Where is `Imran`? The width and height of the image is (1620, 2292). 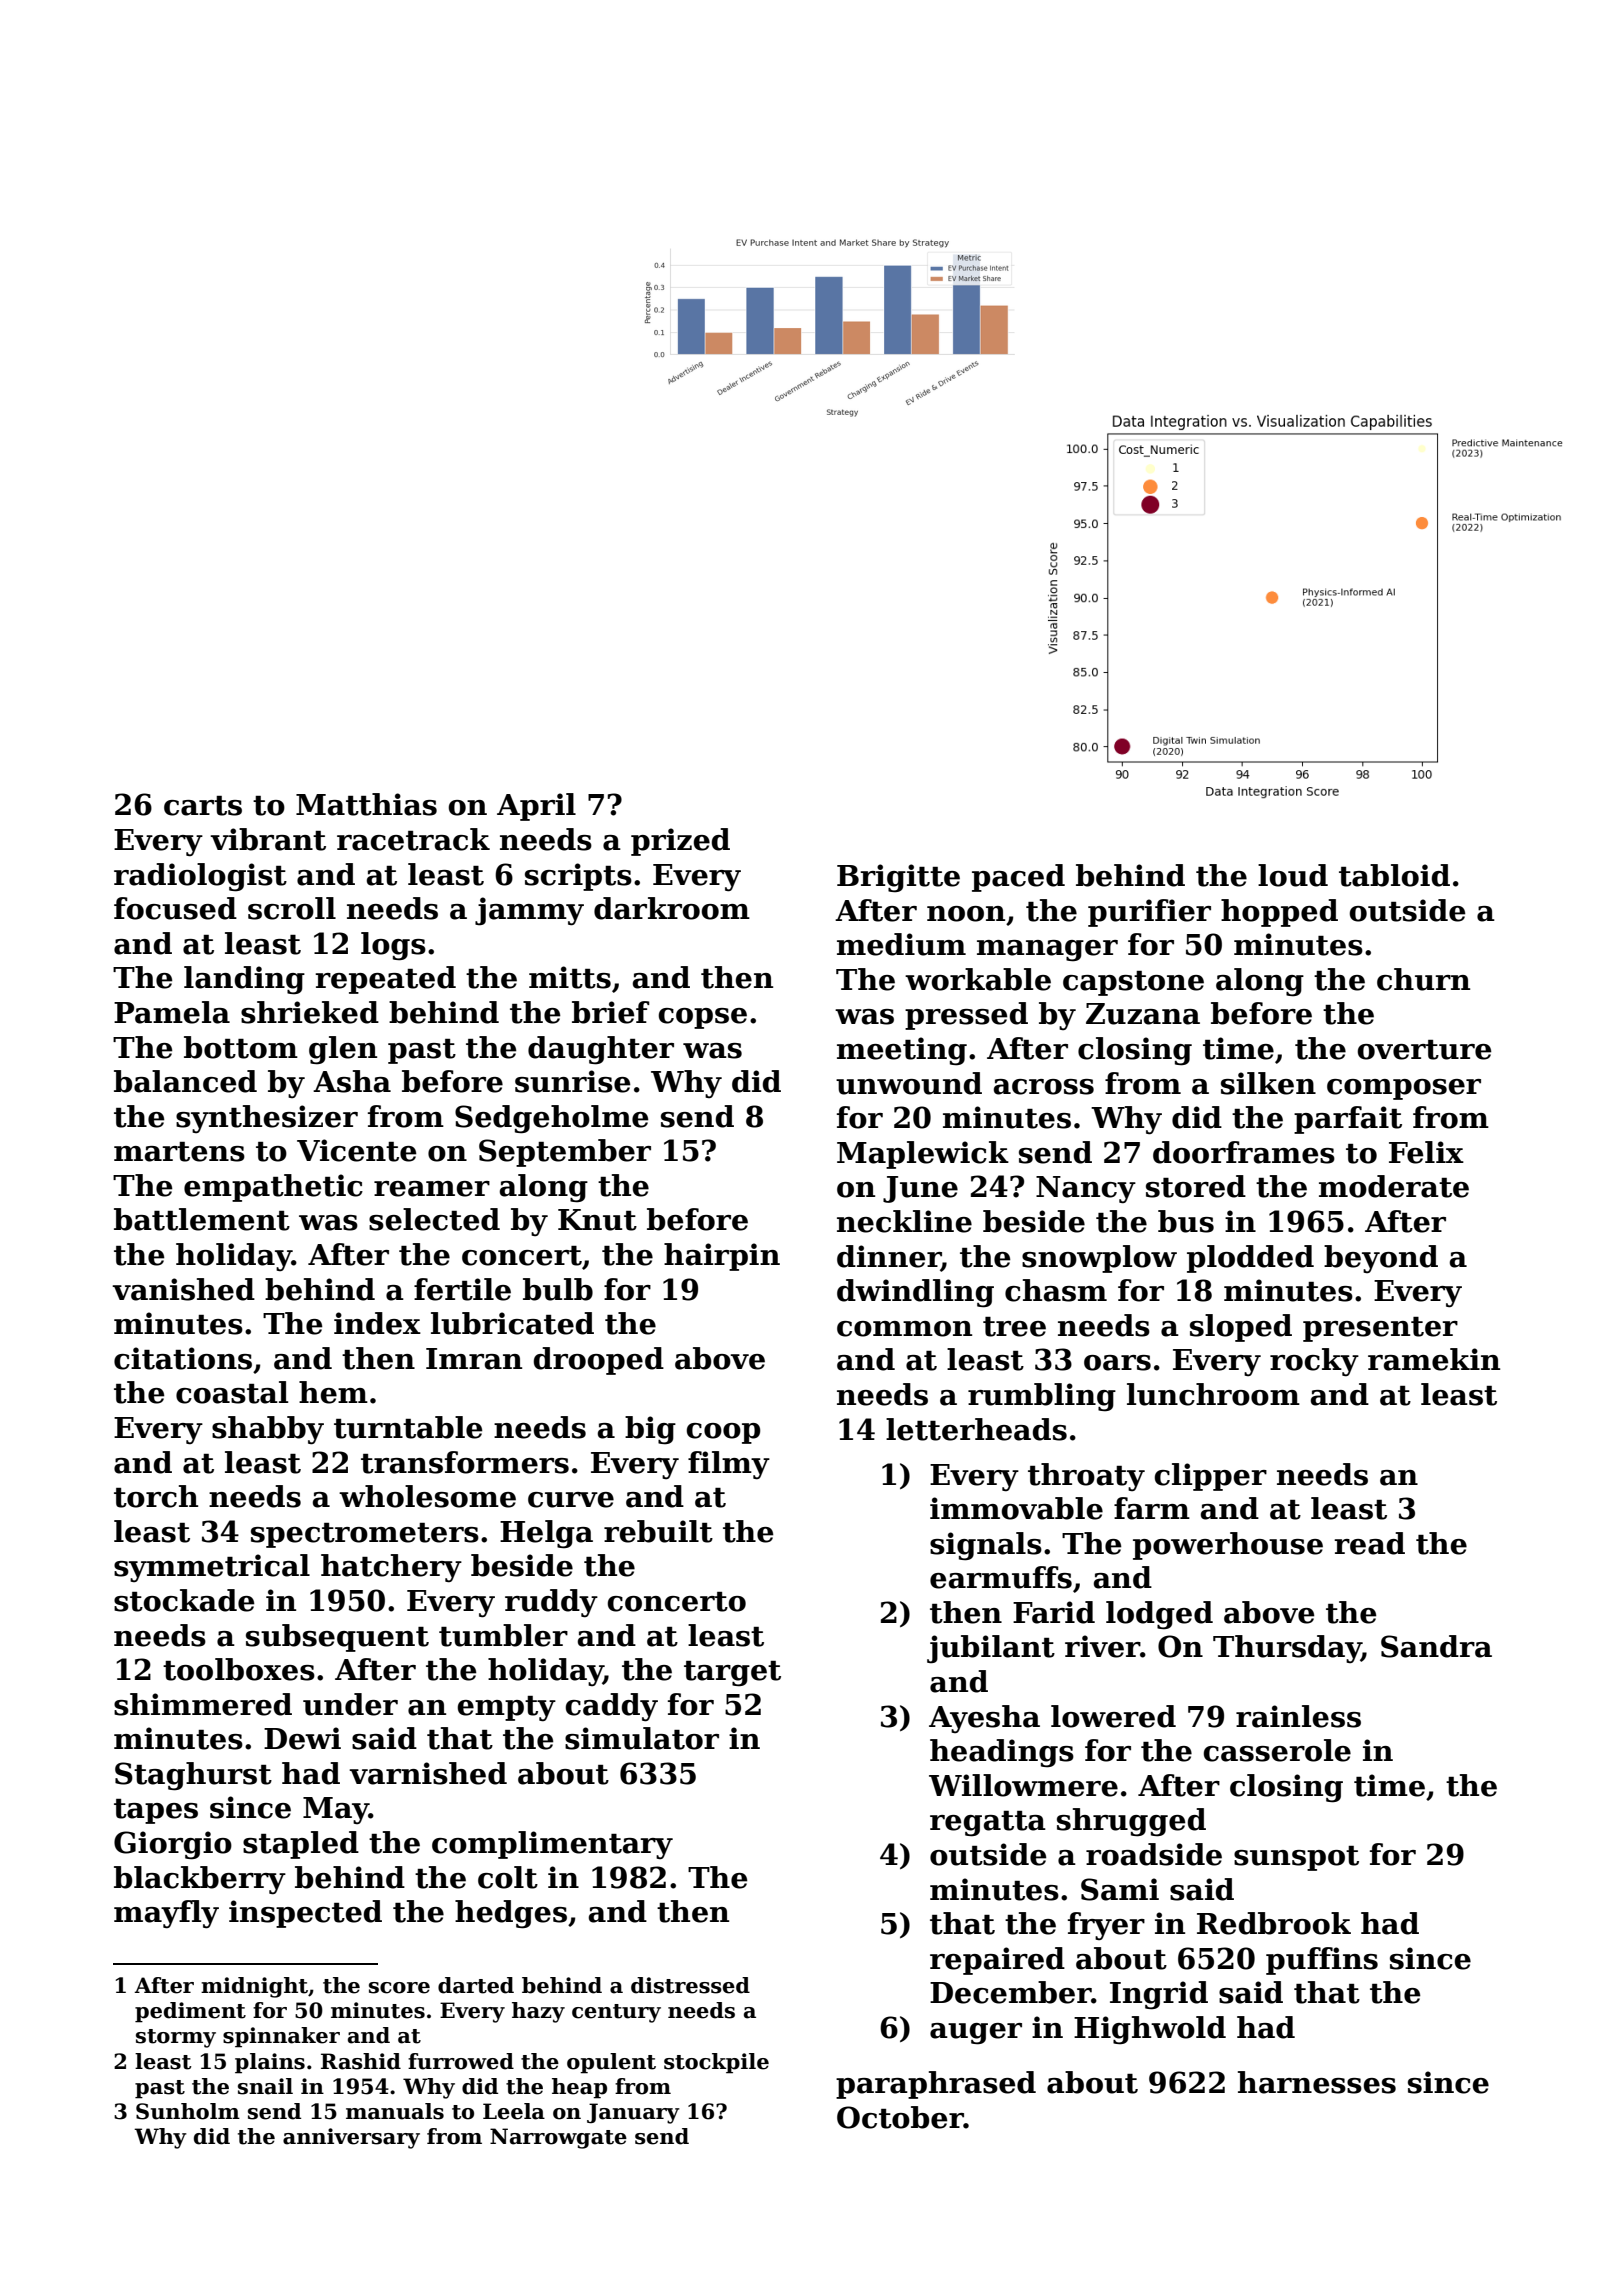 Imran is located at coordinates (474, 1359).
